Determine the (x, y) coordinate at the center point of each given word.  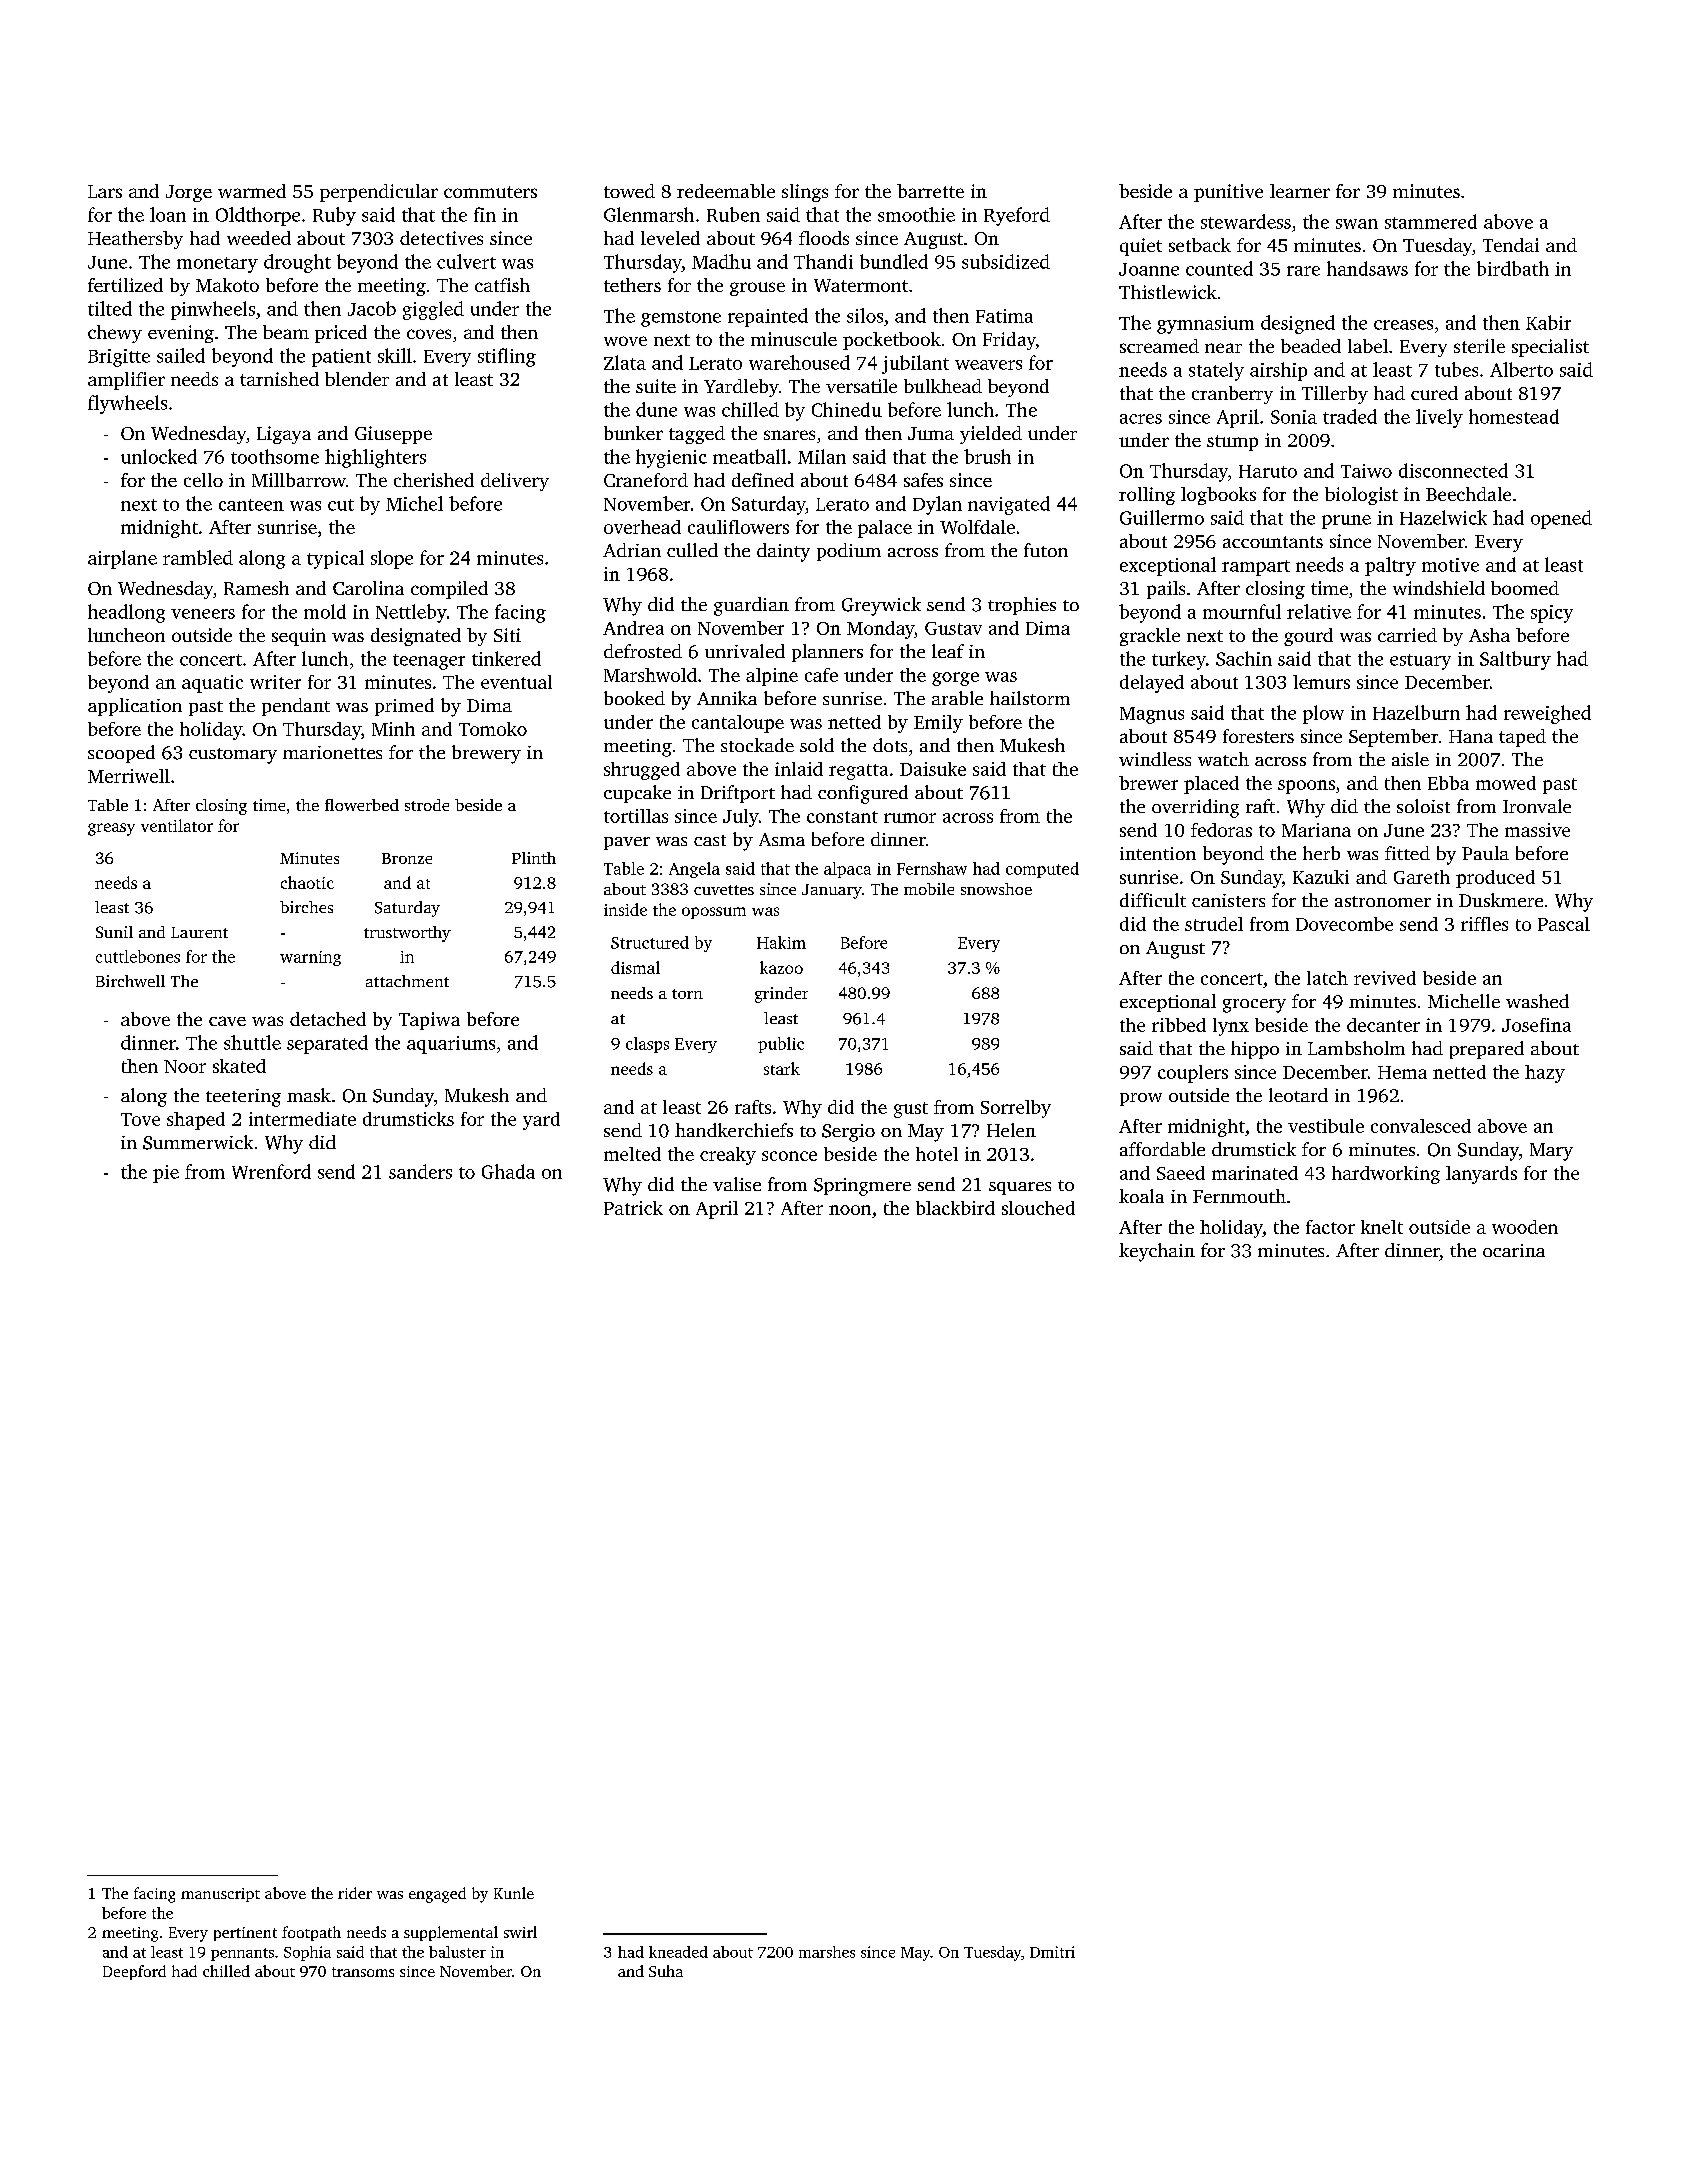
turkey (1179, 660)
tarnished (279, 379)
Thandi (823, 261)
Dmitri (1052, 1952)
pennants (242, 1954)
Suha (666, 1971)
